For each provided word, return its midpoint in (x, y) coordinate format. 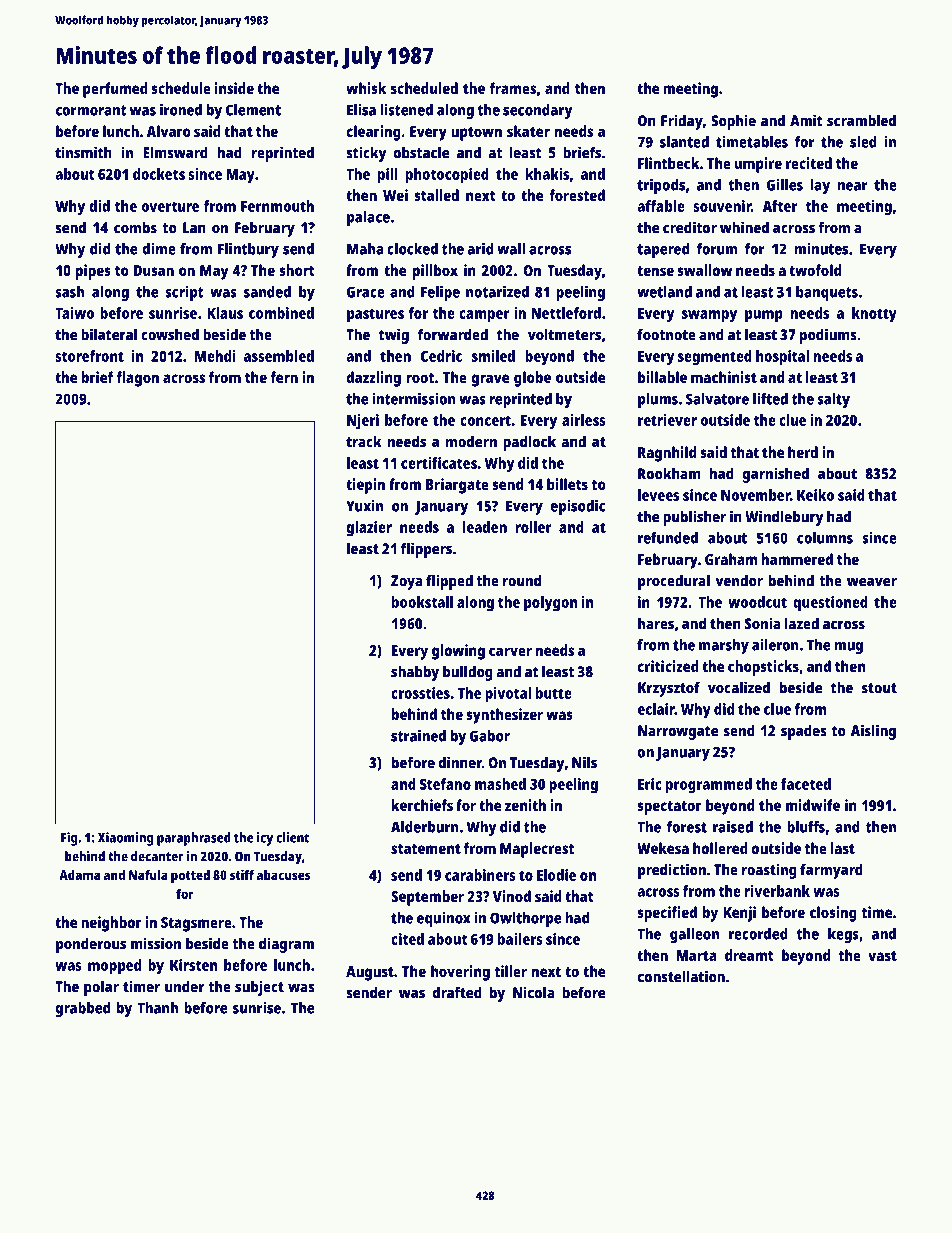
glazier (369, 529)
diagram (286, 945)
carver (510, 651)
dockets (159, 174)
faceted (806, 784)
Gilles (785, 185)
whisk (366, 88)
